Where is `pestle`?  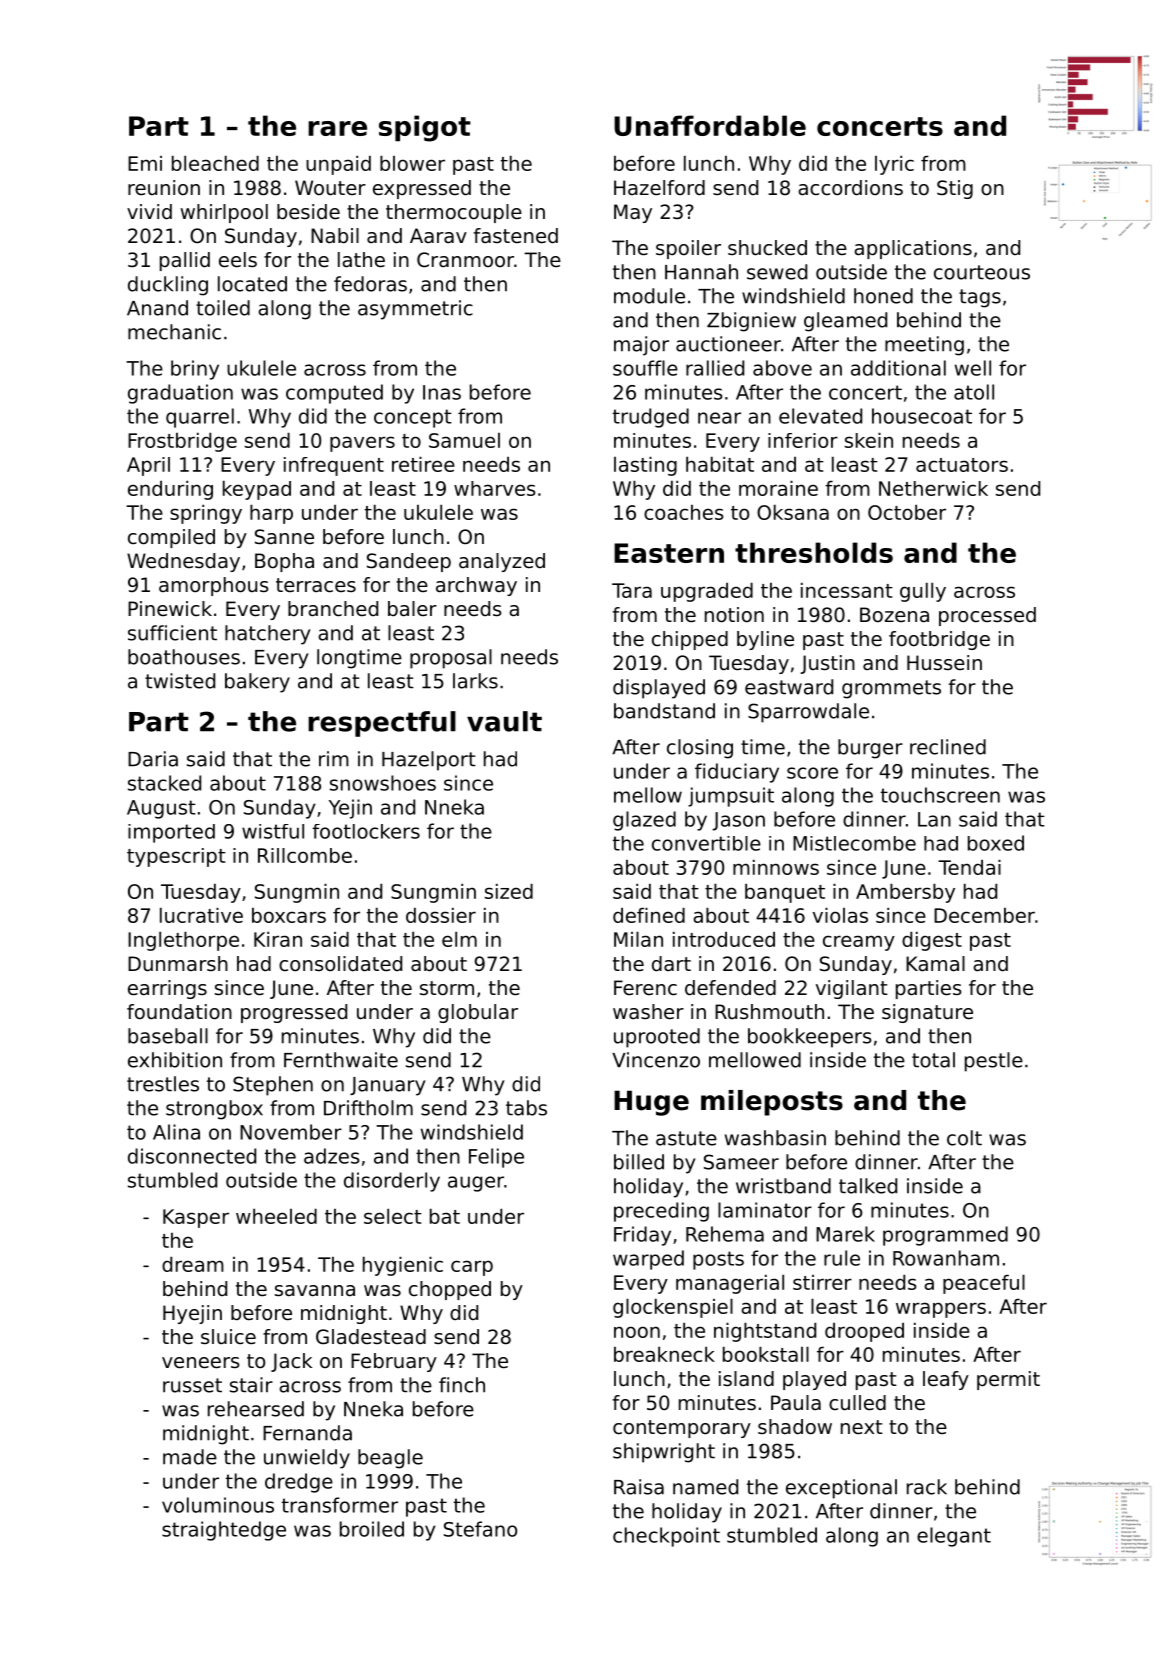
pestle is located at coordinates (994, 1062).
